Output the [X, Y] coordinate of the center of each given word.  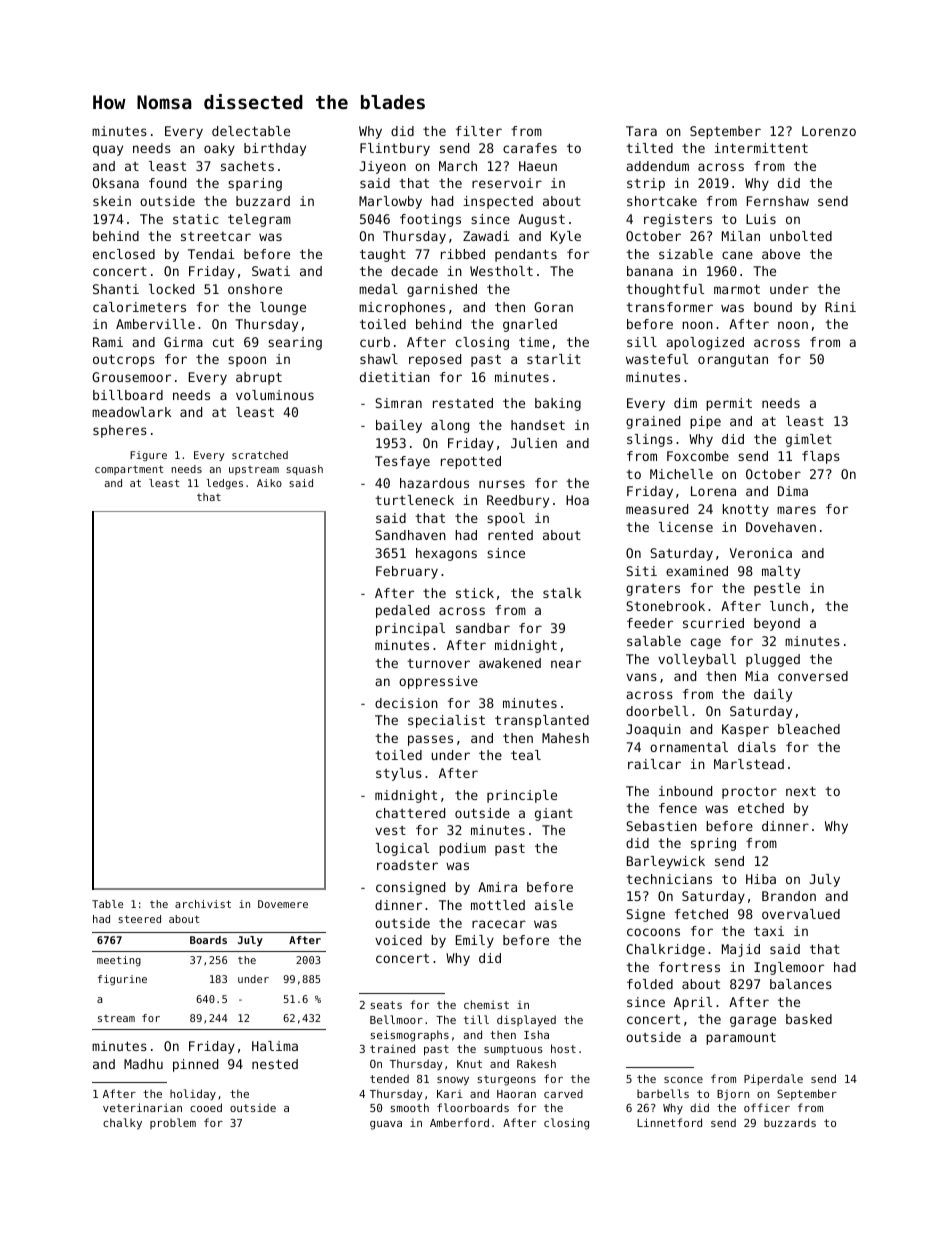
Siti [641, 571]
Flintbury [395, 149]
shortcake [662, 201]
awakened [510, 663]
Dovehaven [781, 527]
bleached [809, 729]
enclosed [124, 254]
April [693, 1003]
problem [173, 1123]
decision [406, 703]
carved [563, 1093]
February [407, 572]
